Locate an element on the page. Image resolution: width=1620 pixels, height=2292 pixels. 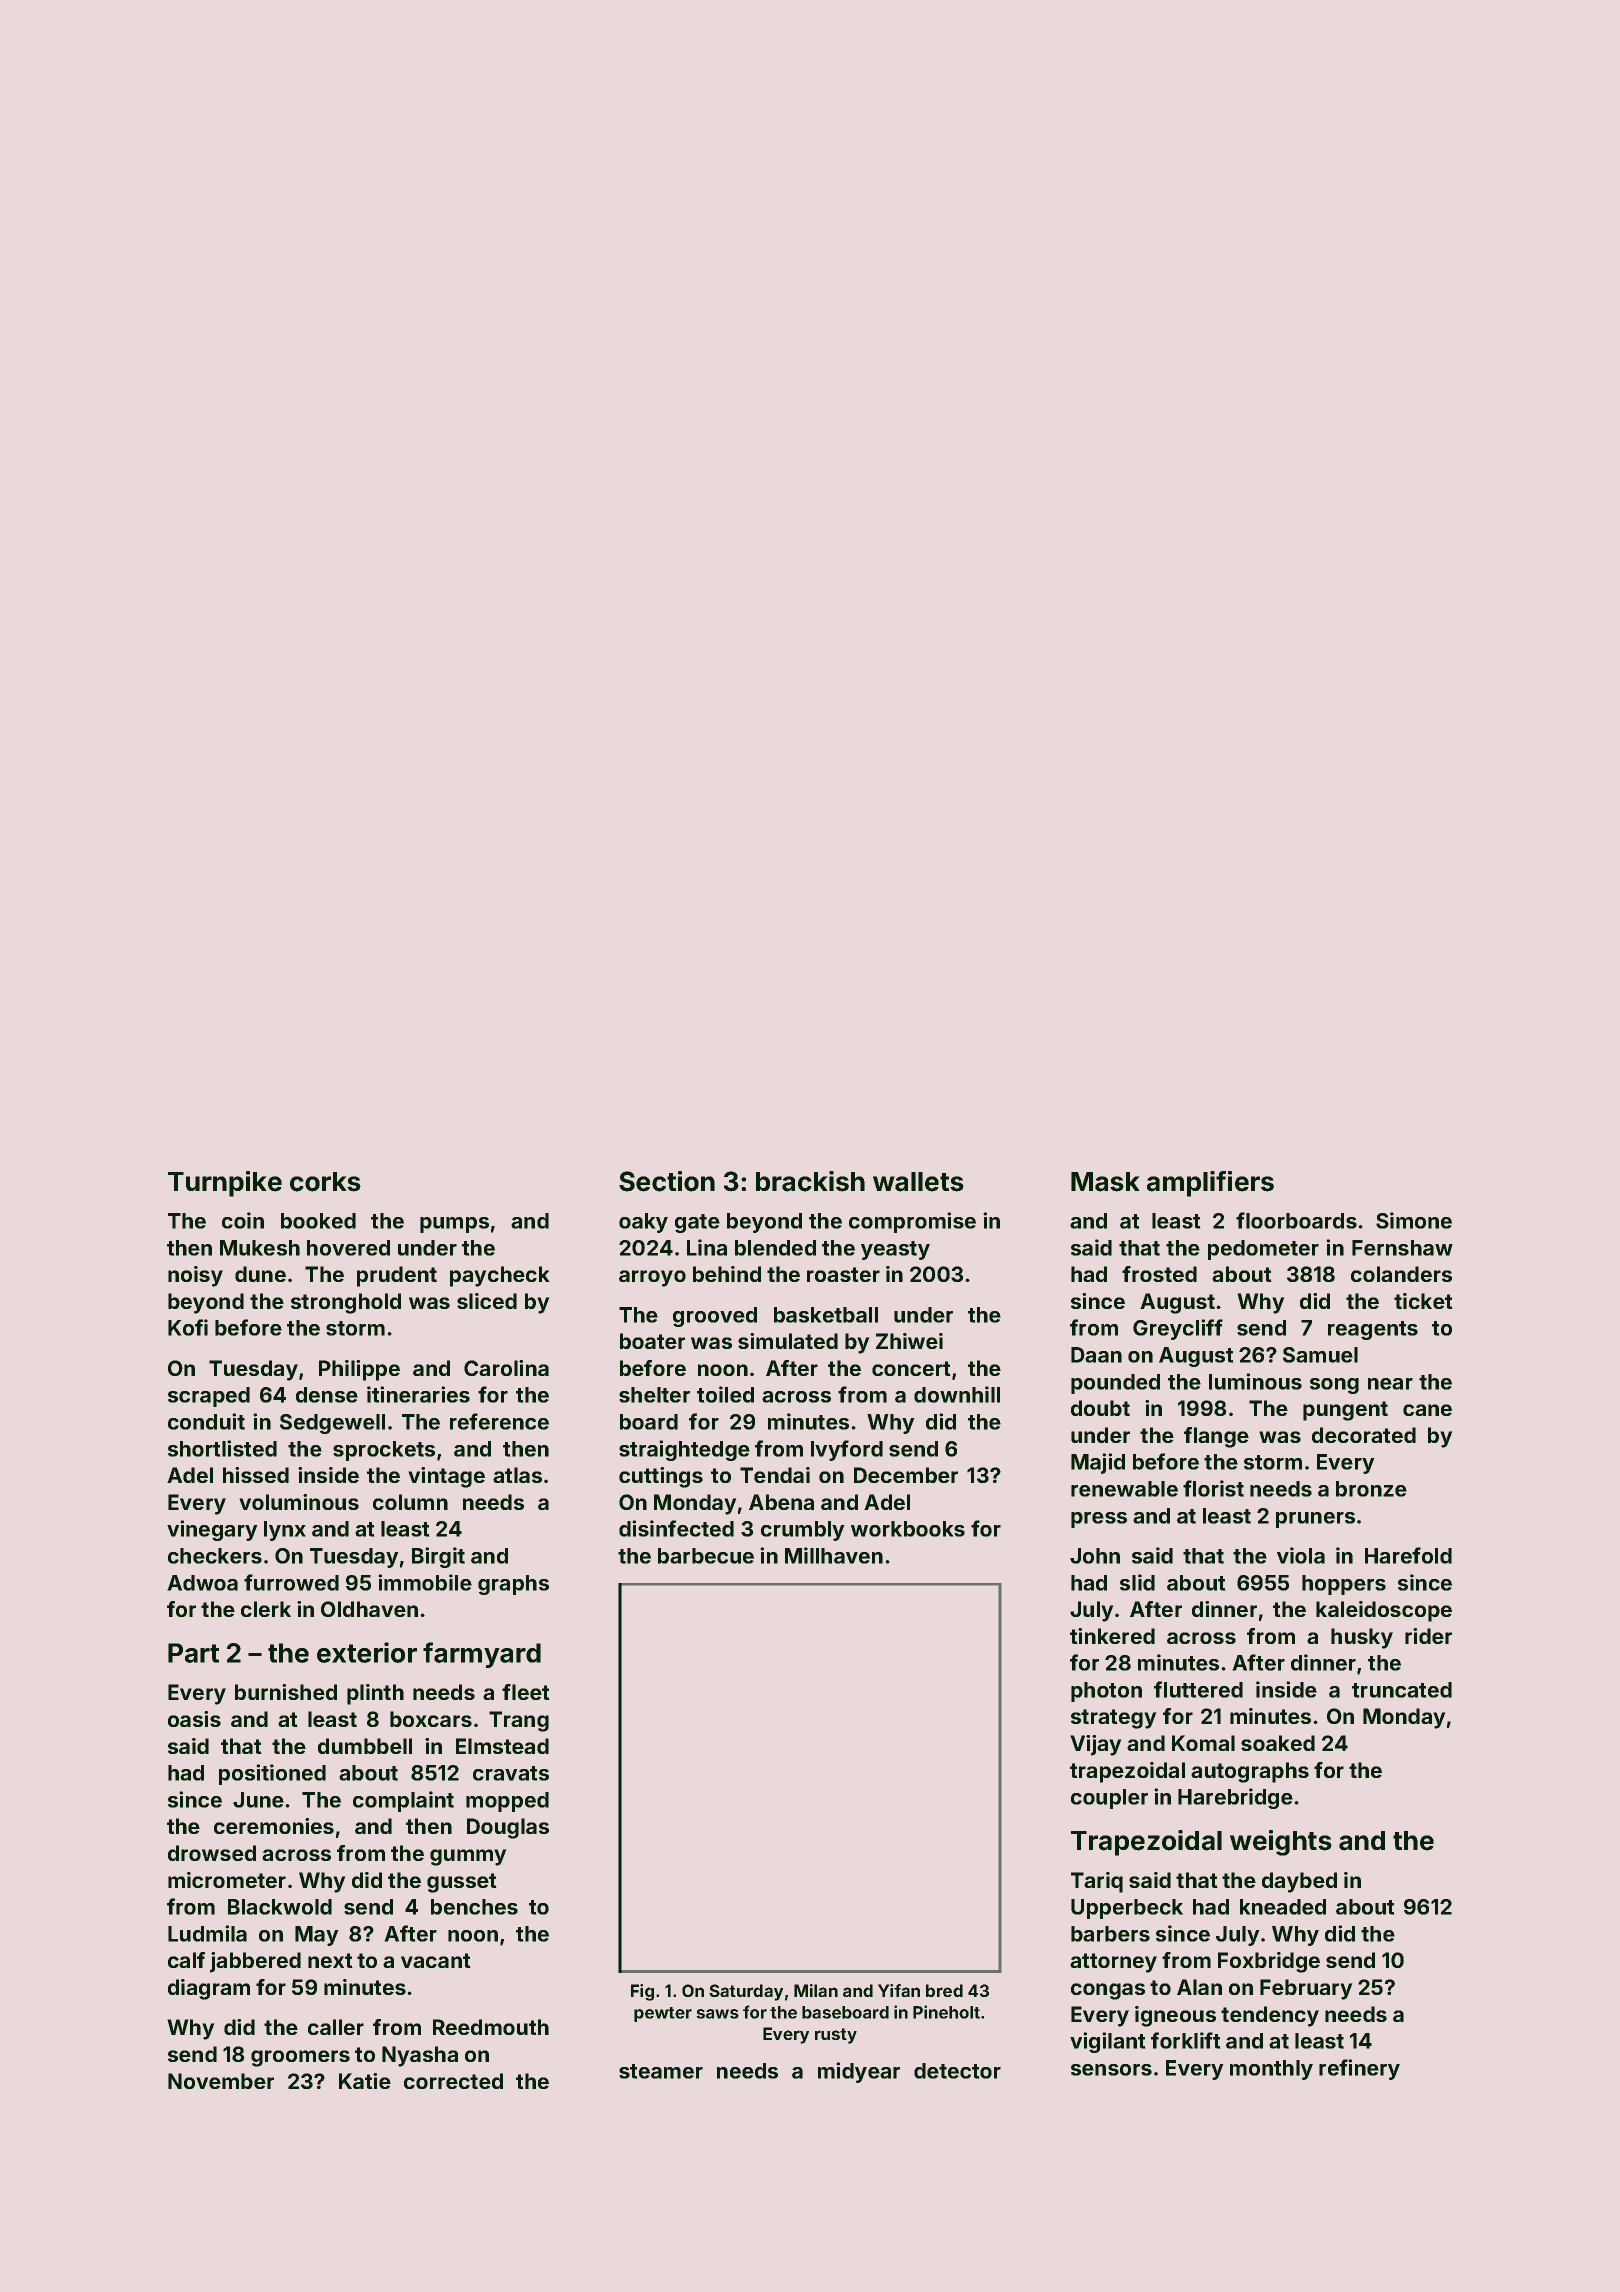
refinery is located at coordinates (1359, 2069).
